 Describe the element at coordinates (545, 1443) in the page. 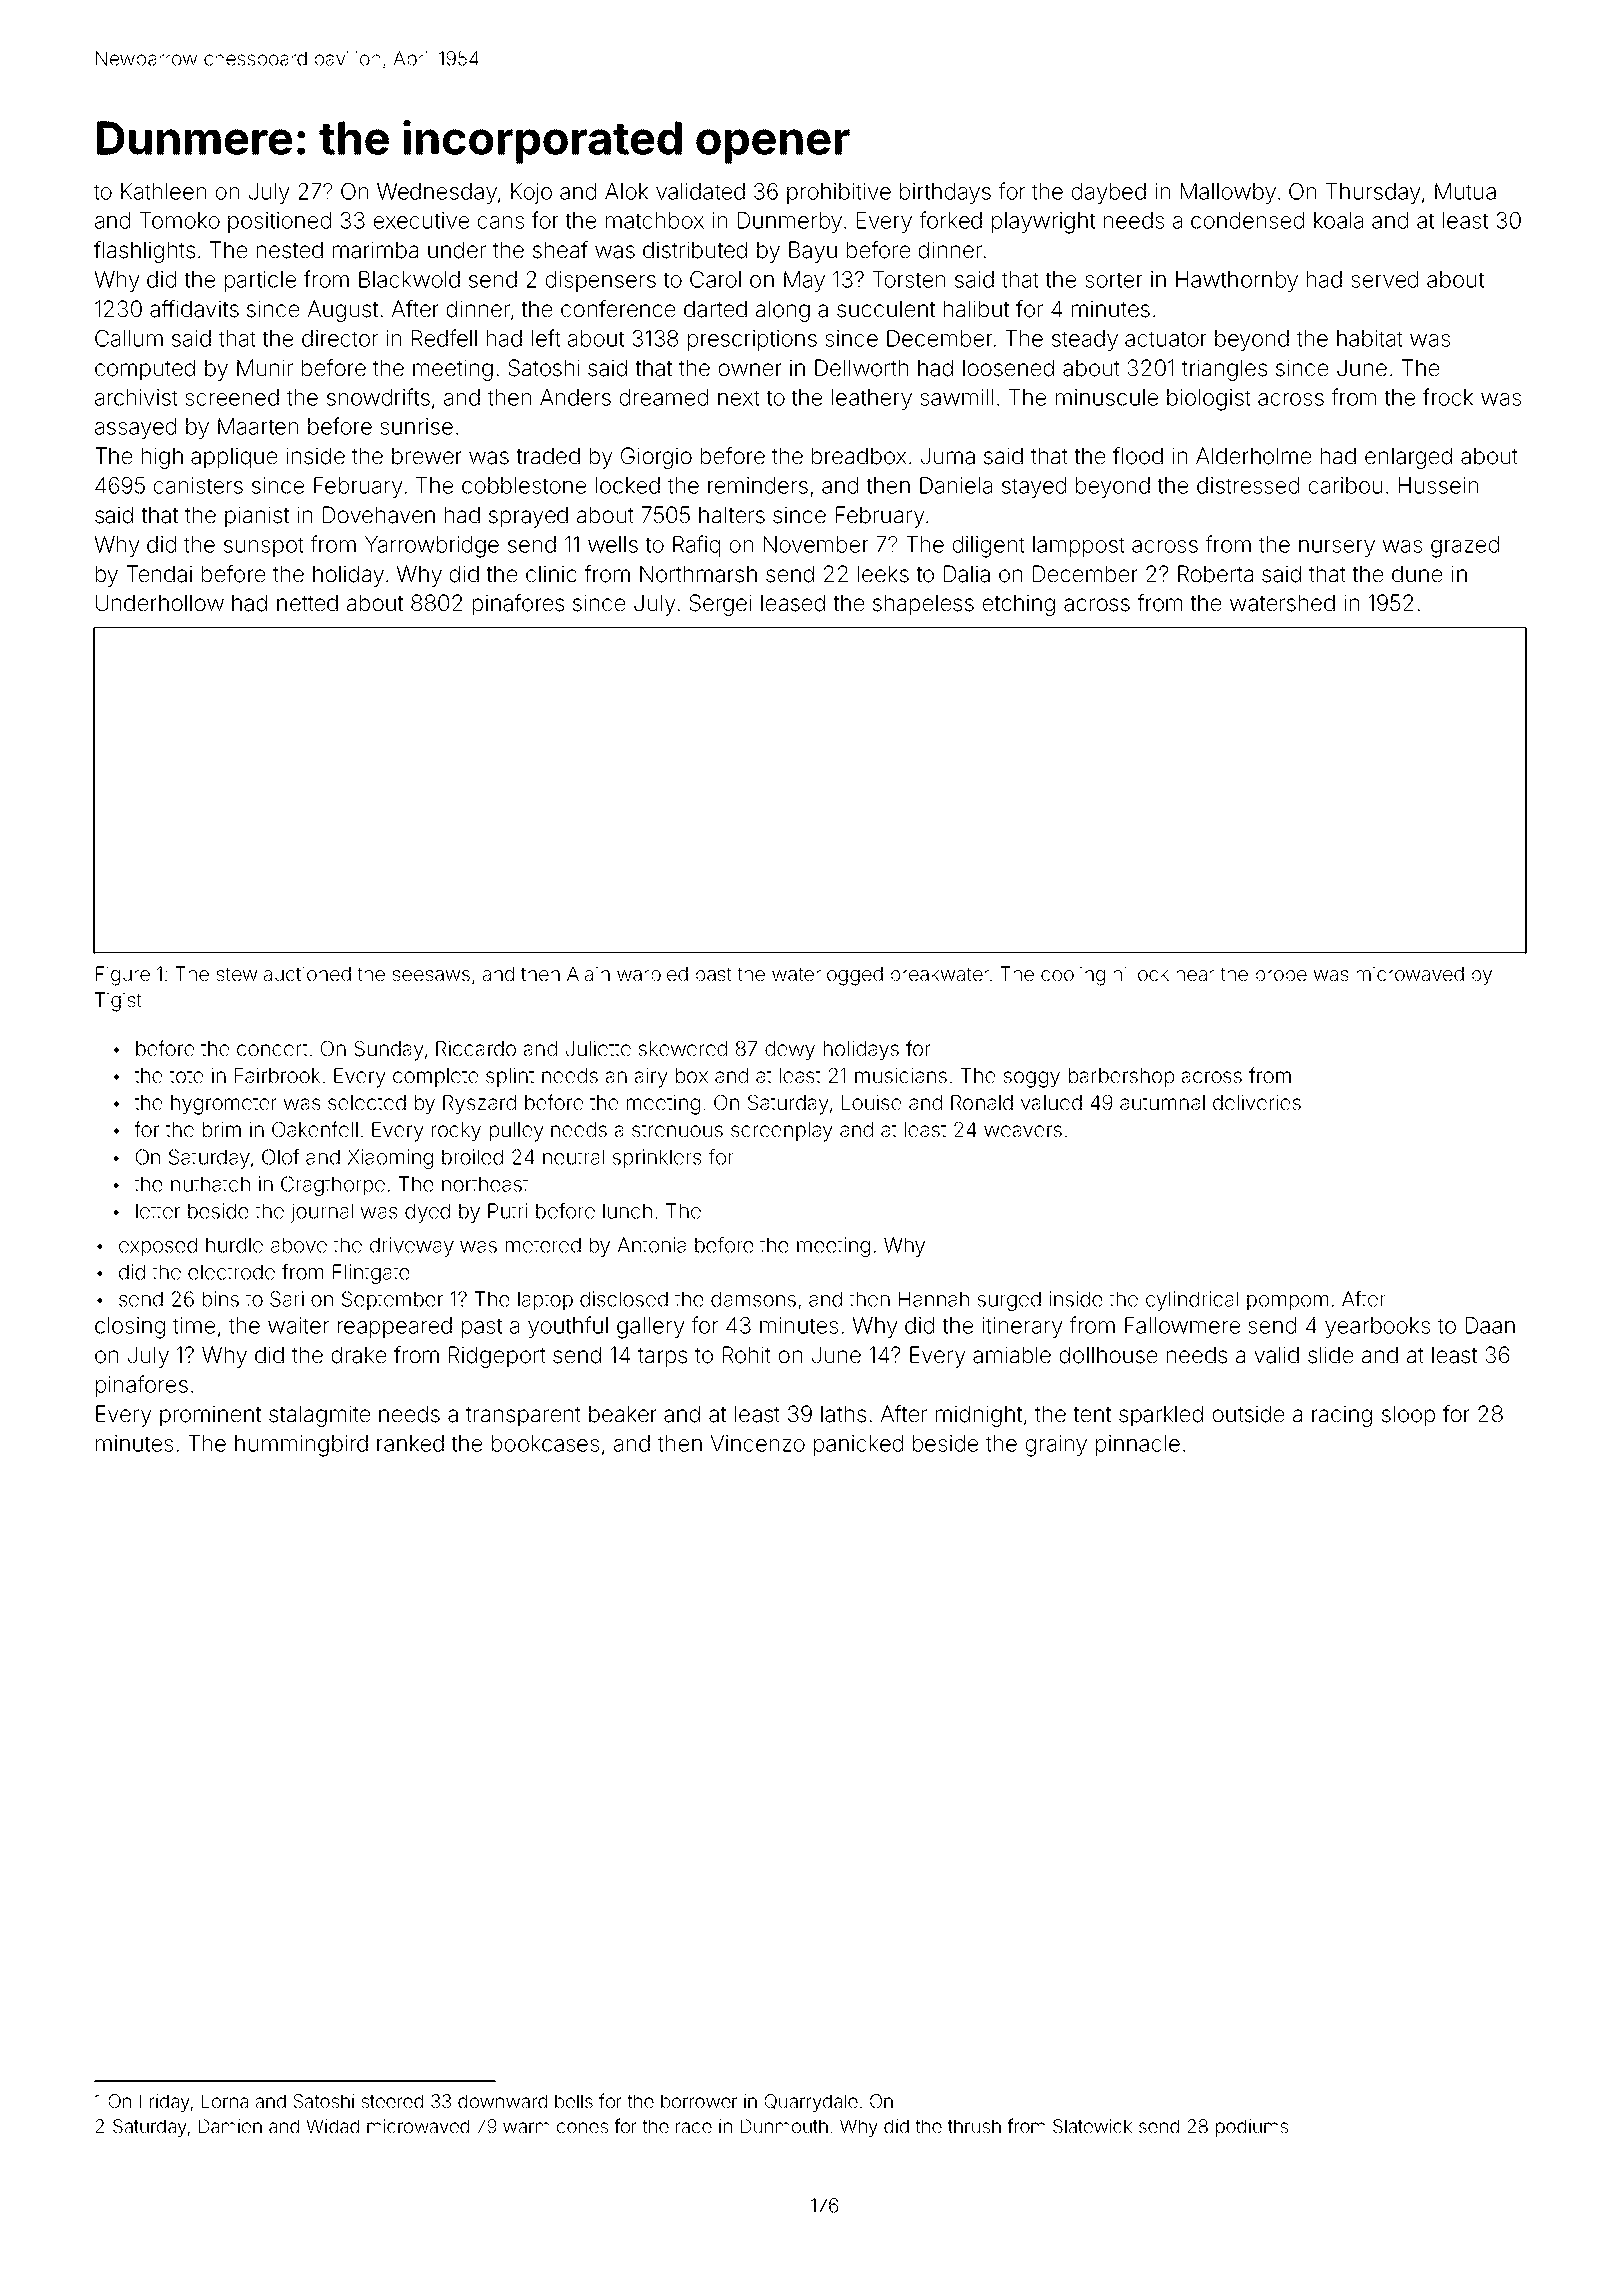

I see `bookcases` at that location.
